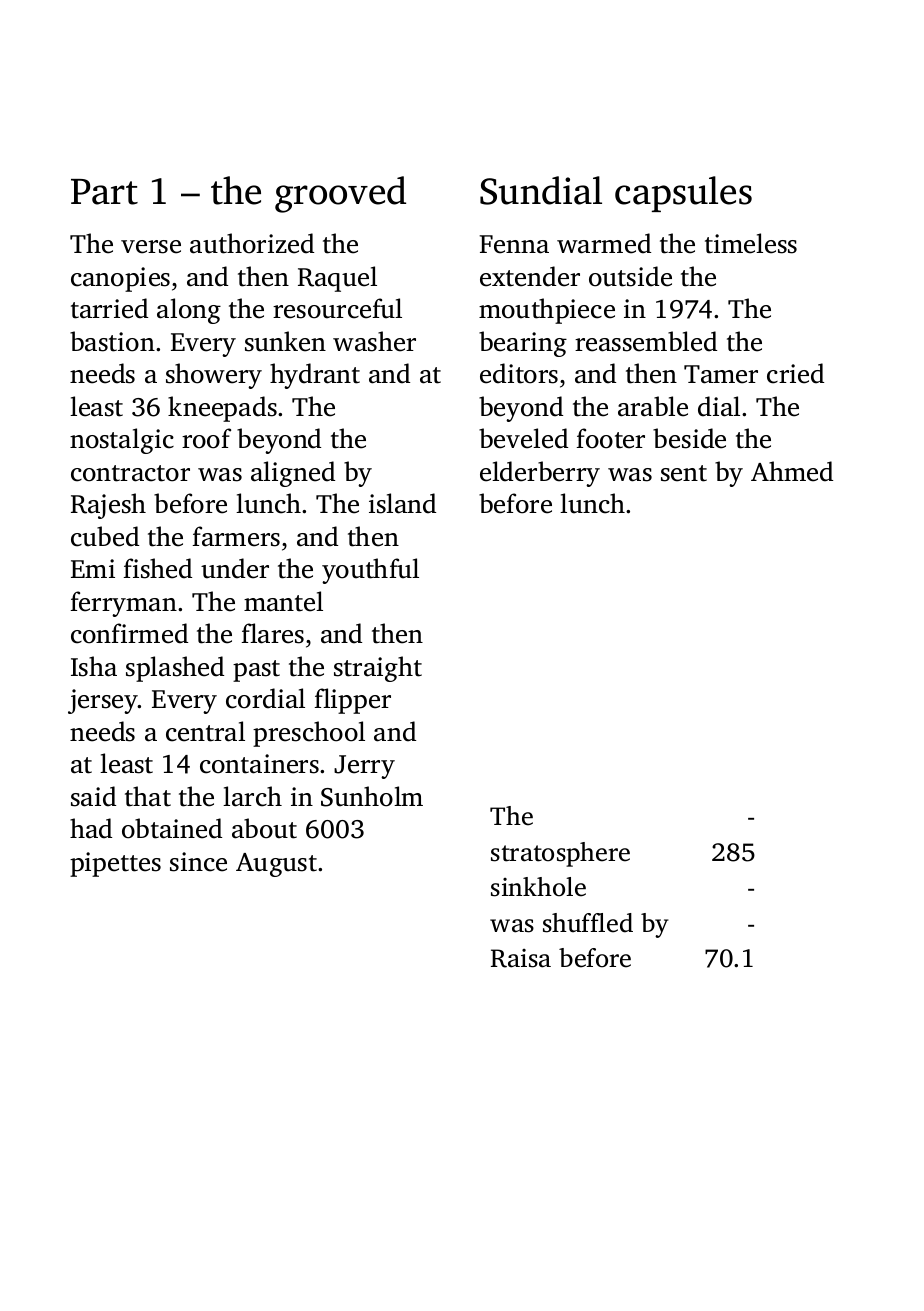 This screenshot has width=924, height=1311. I want to click on editors, so click(519, 373).
